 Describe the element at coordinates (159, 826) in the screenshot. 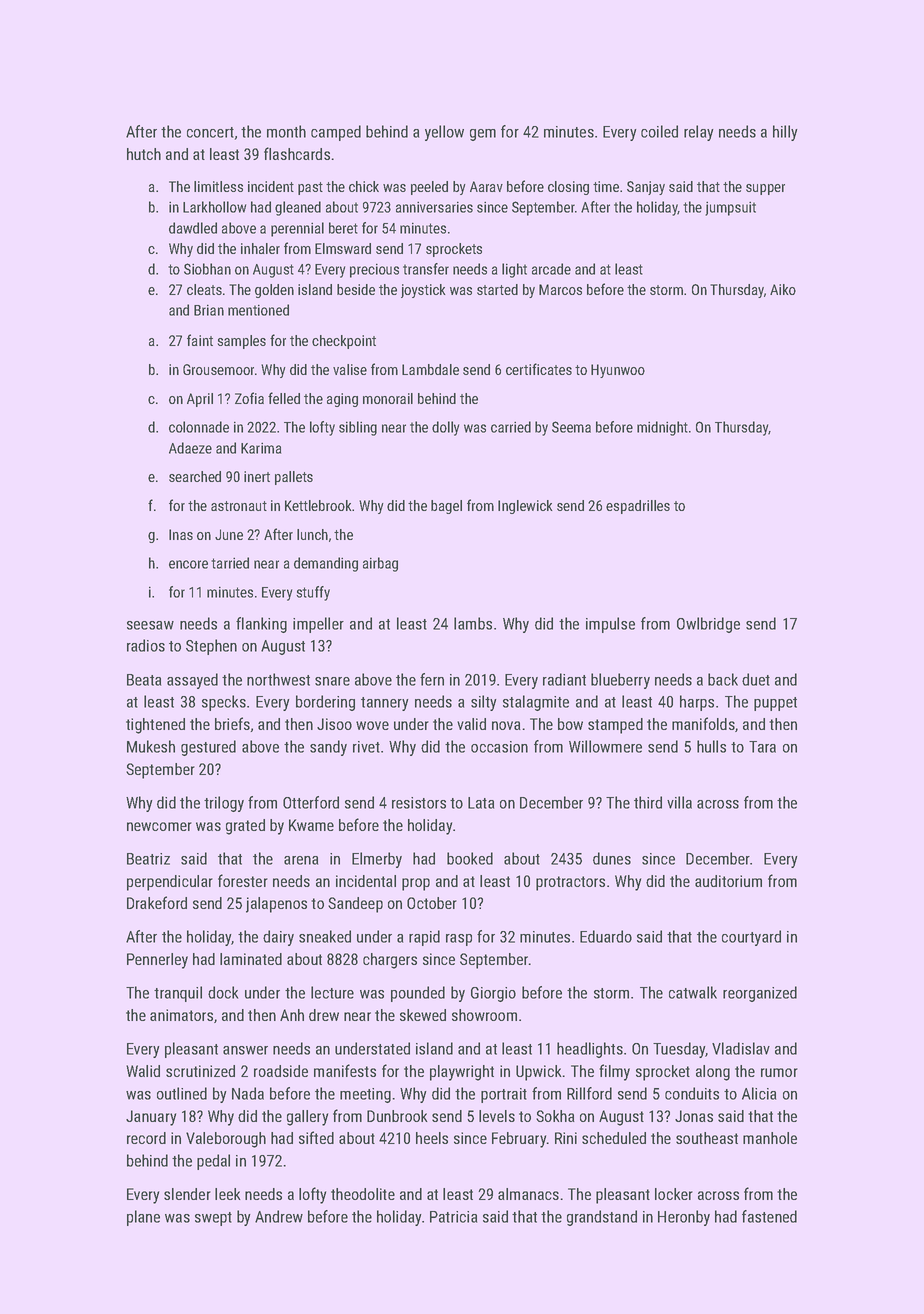

I see `newcomer` at that location.
